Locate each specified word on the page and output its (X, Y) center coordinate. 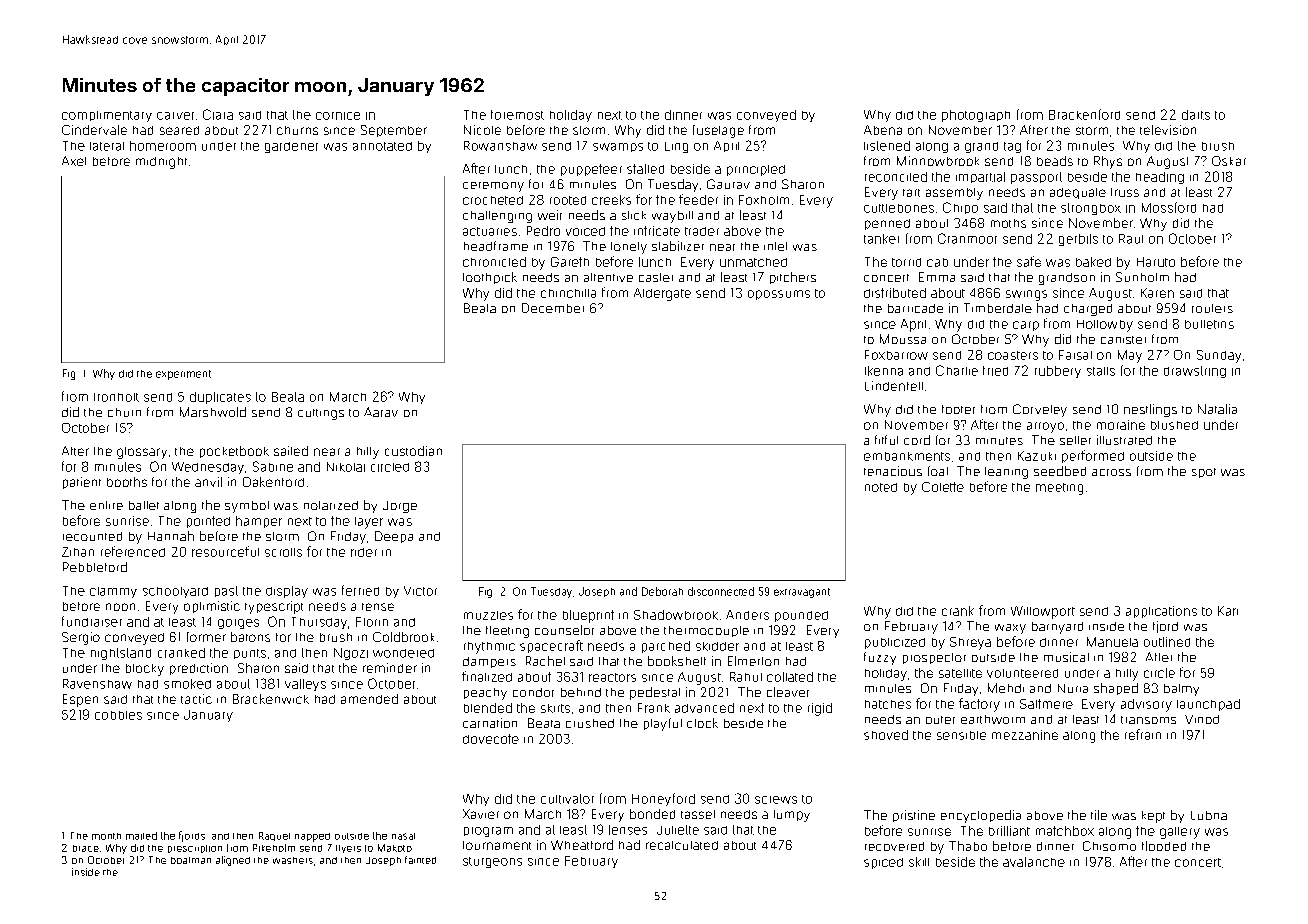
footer (958, 409)
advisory (1146, 705)
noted (881, 487)
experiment (183, 375)
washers (293, 860)
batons (250, 637)
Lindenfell (894, 386)
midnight (161, 163)
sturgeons (492, 862)
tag (1012, 147)
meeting (1059, 489)
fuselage (718, 131)
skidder (717, 646)
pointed (208, 522)
